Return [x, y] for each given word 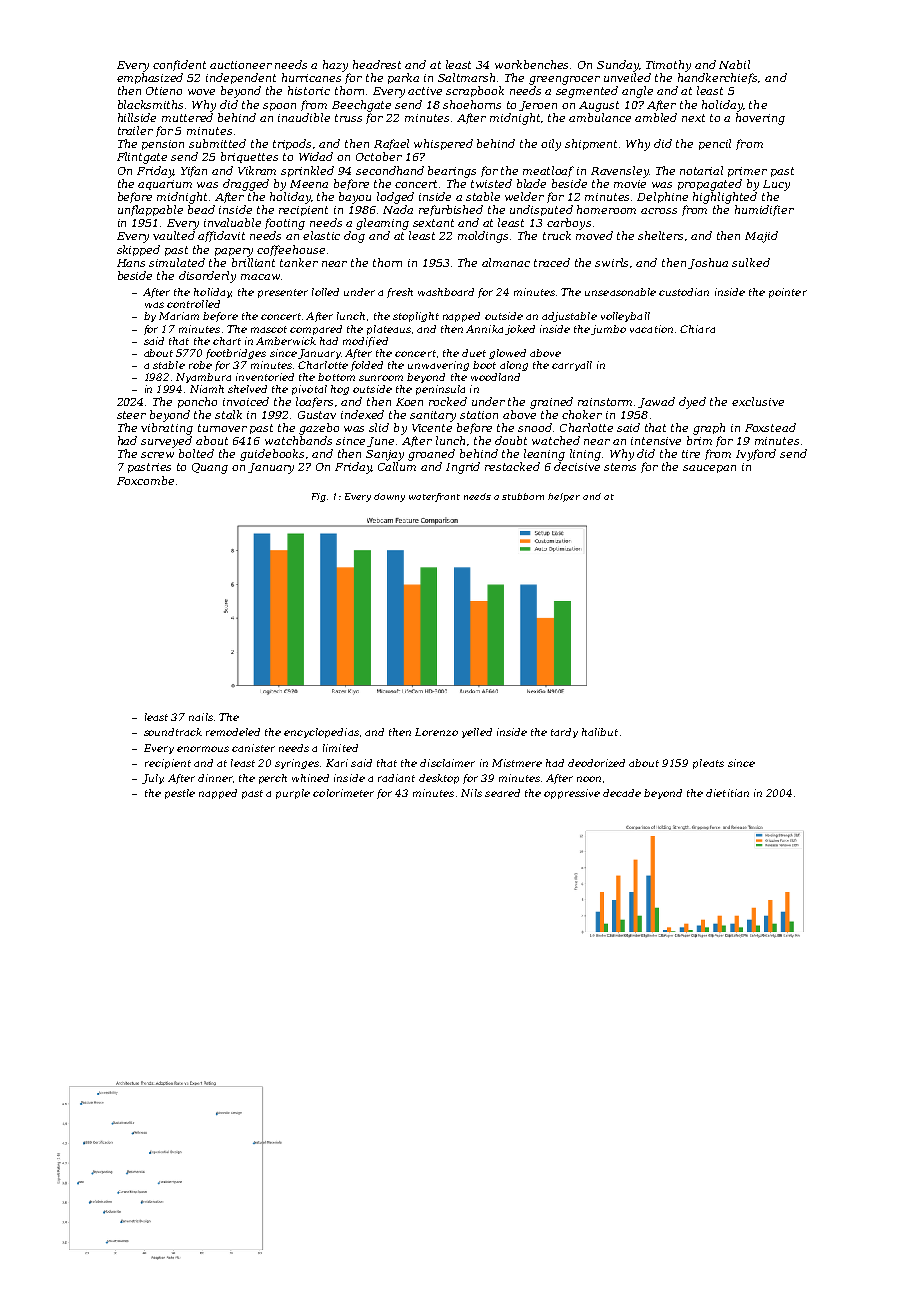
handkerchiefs [717, 78]
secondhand [390, 170]
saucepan [709, 469]
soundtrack [173, 732]
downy [389, 497]
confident [179, 65]
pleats [708, 764]
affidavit [221, 236]
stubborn [523, 496]
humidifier [764, 210]
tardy [564, 733]
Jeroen [538, 106]
